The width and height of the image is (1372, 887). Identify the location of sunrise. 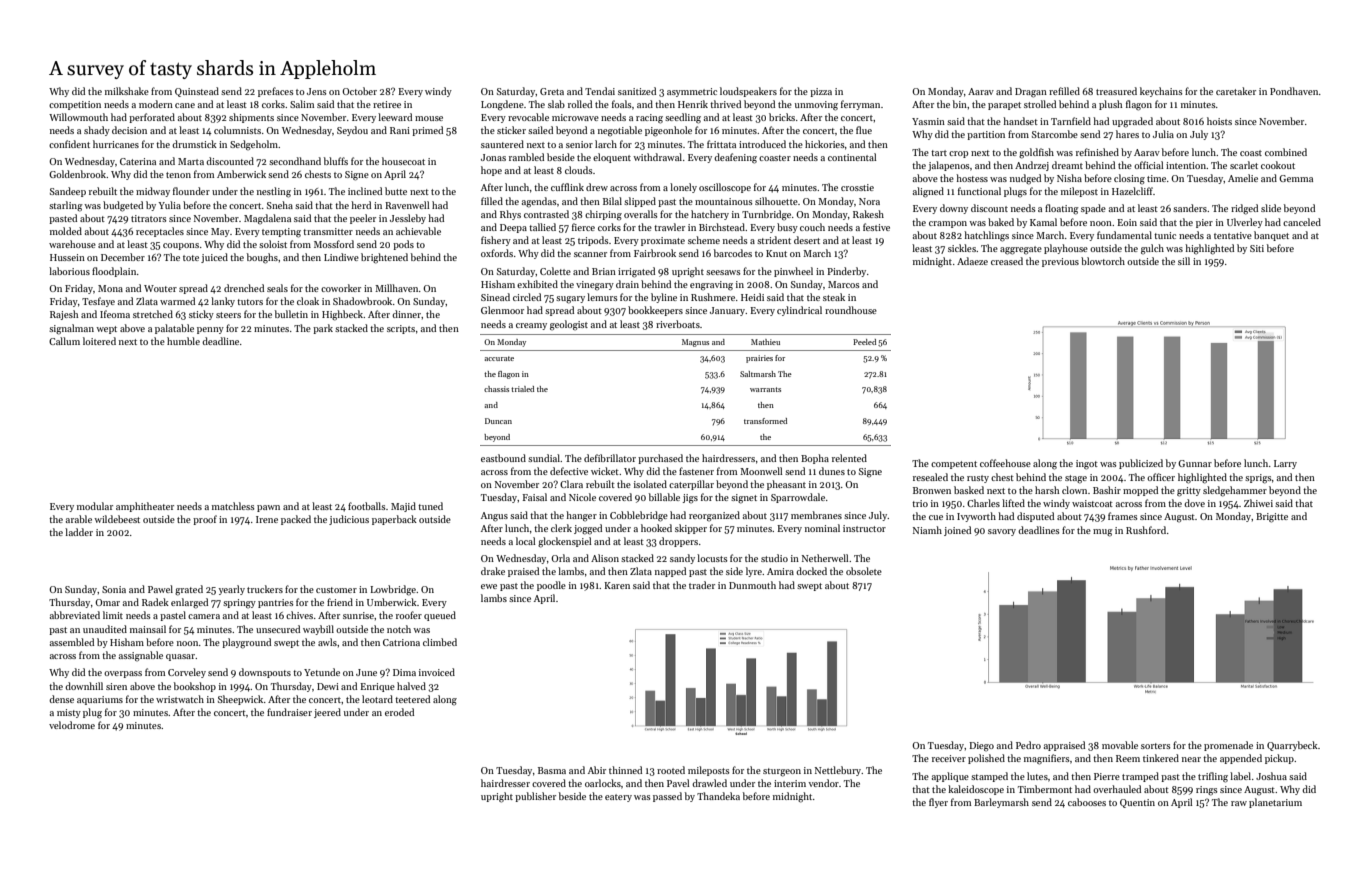
(358, 615).
